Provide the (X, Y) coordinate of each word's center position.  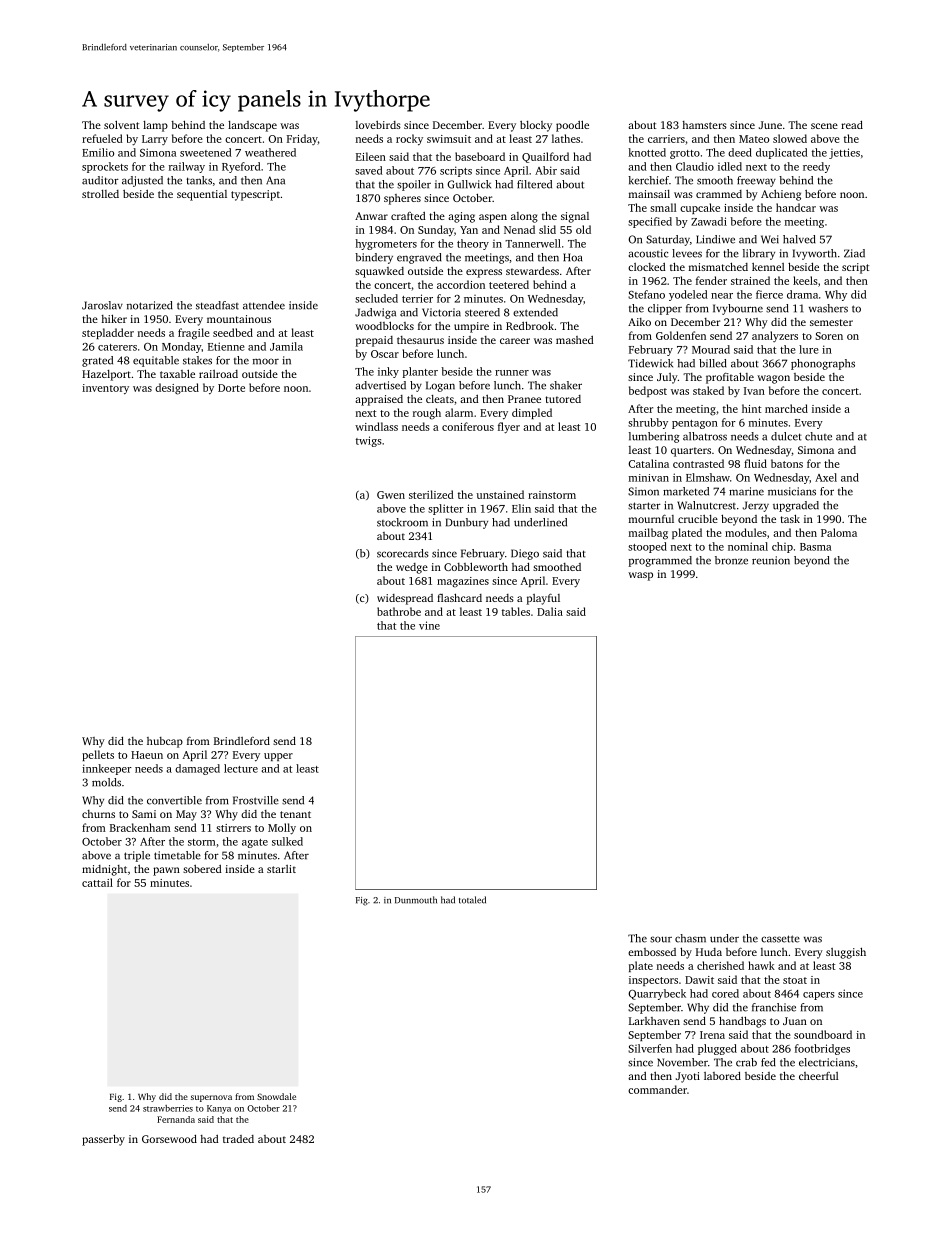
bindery (374, 258)
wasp (640, 576)
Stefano (646, 294)
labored (722, 1076)
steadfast (217, 305)
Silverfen (650, 1048)
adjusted (142, 181)
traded (238, 1139)
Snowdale (276, 1096)
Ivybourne (738, 309)
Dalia (550, 611)
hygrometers (386, 244)
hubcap (165, 742)
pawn (166, 871)
